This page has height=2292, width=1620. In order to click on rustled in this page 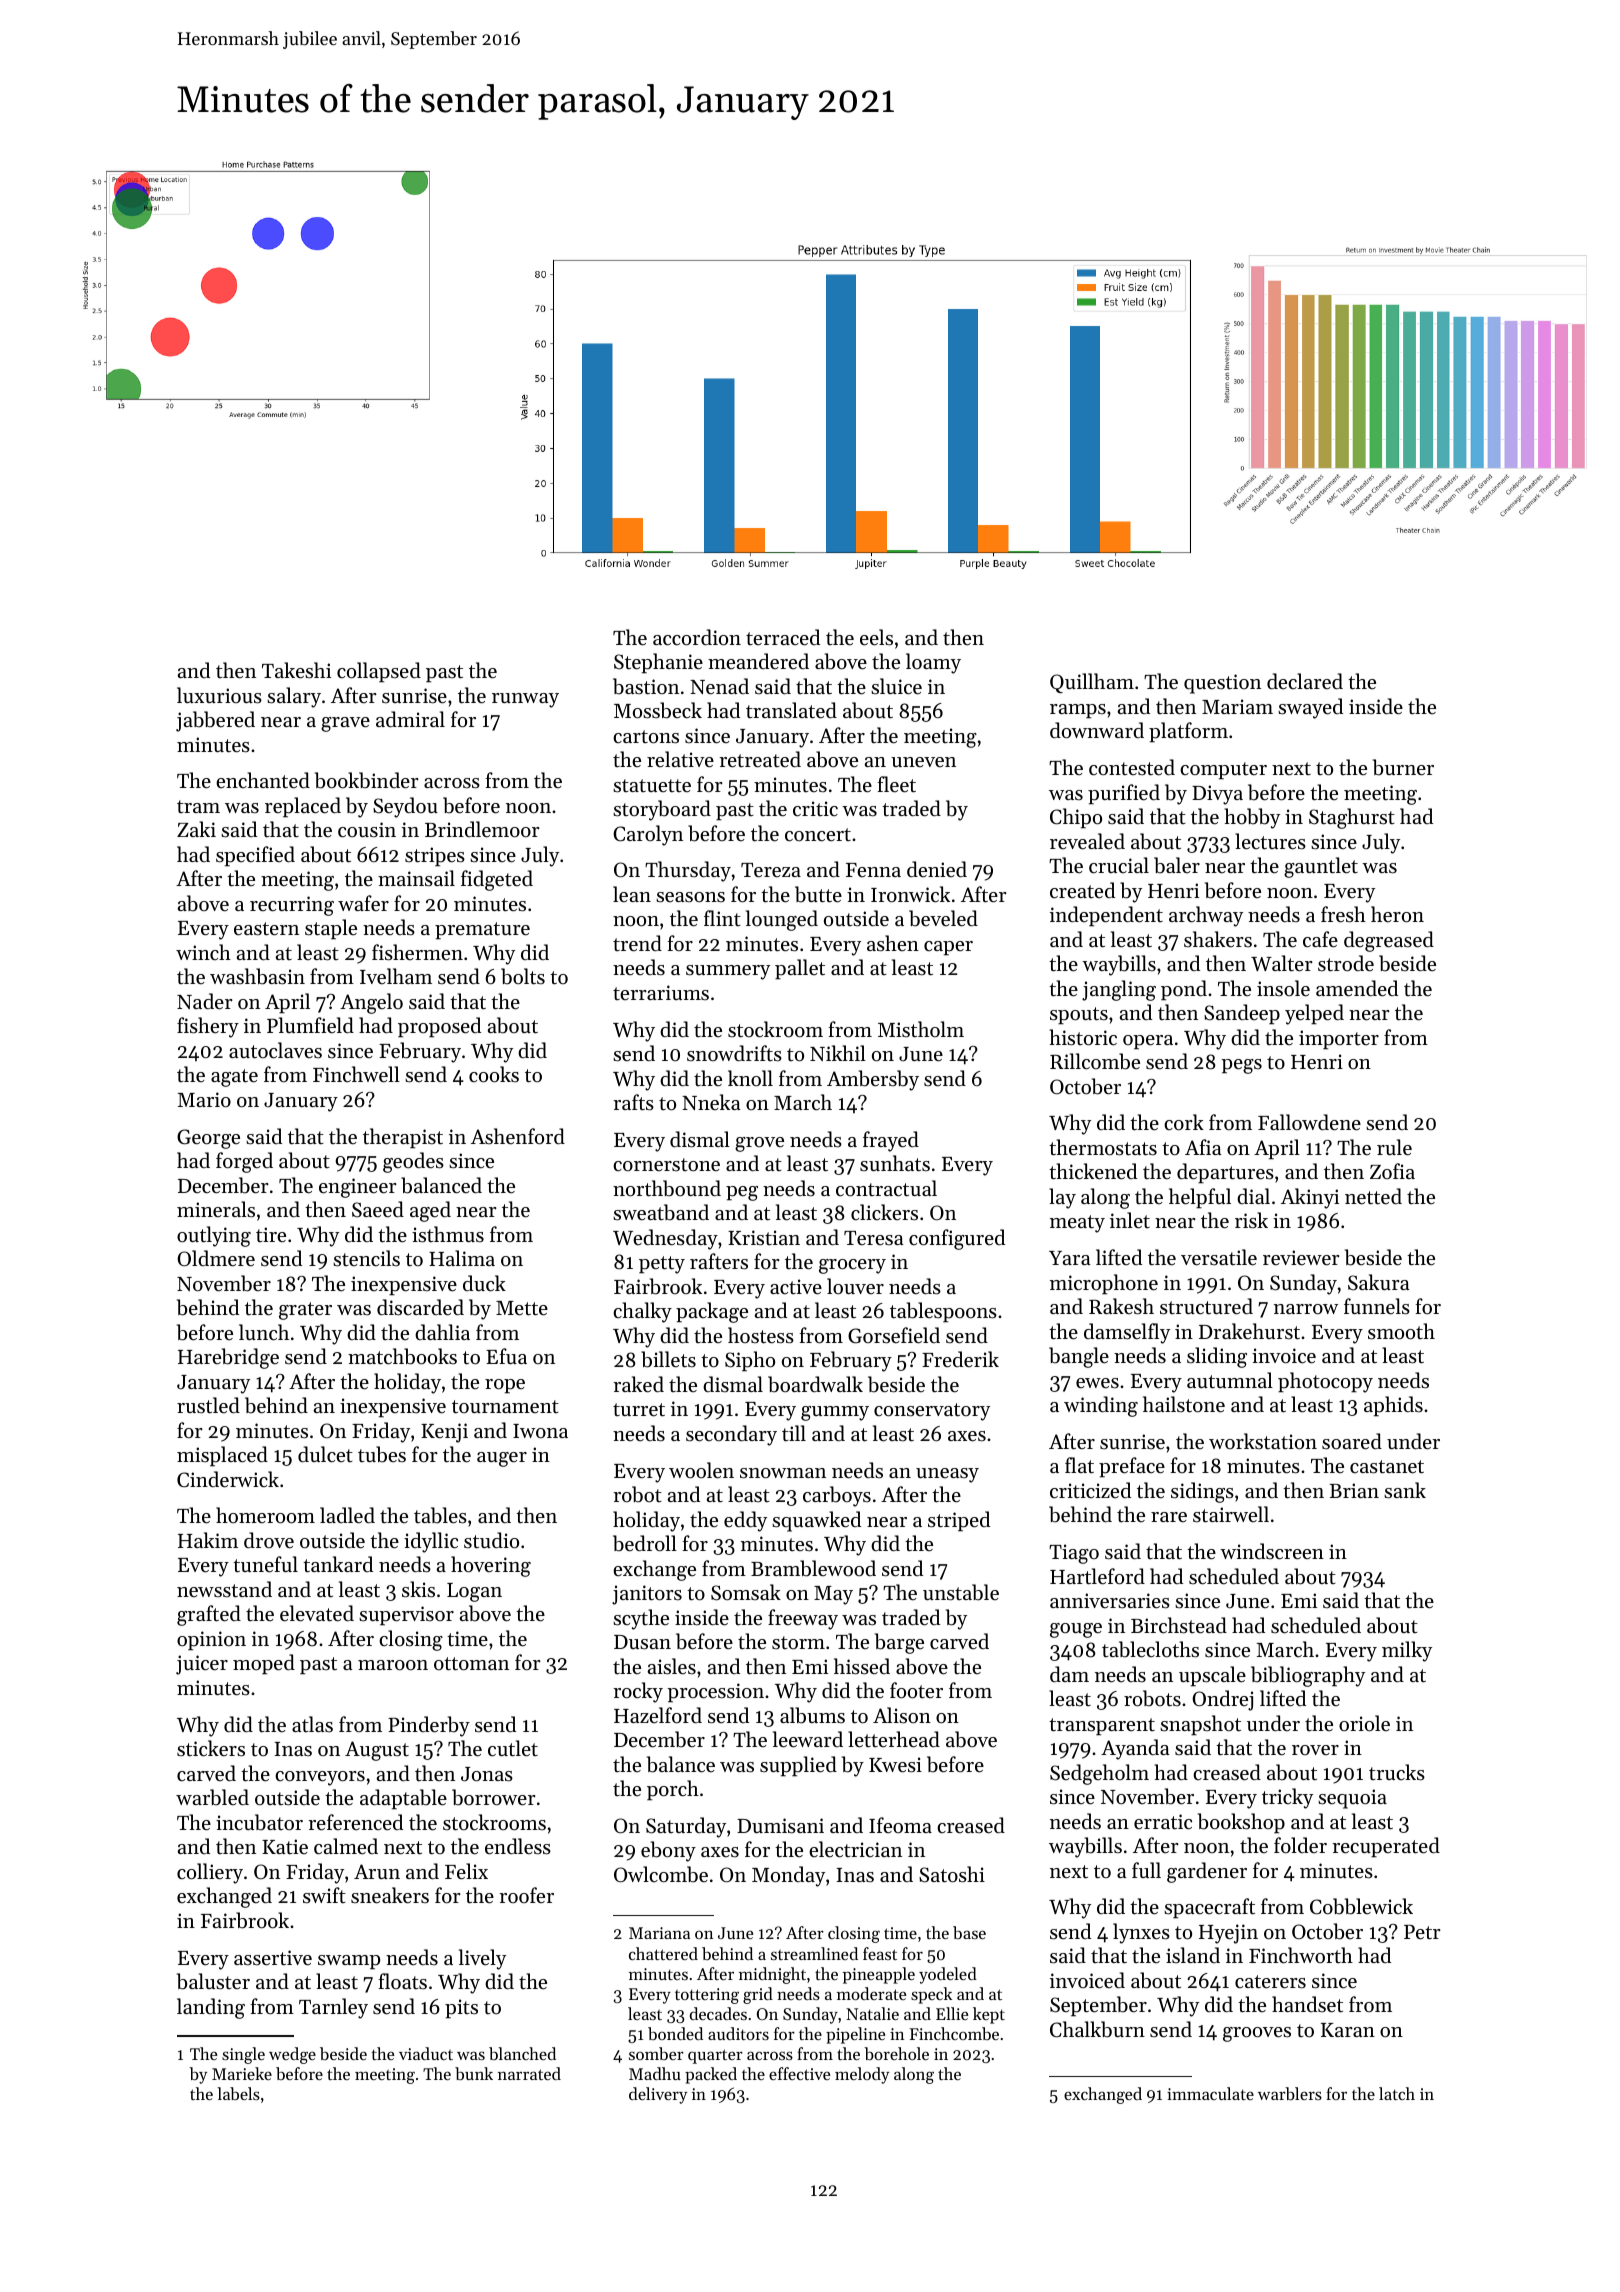, I will do `click(208, 1405)`.
